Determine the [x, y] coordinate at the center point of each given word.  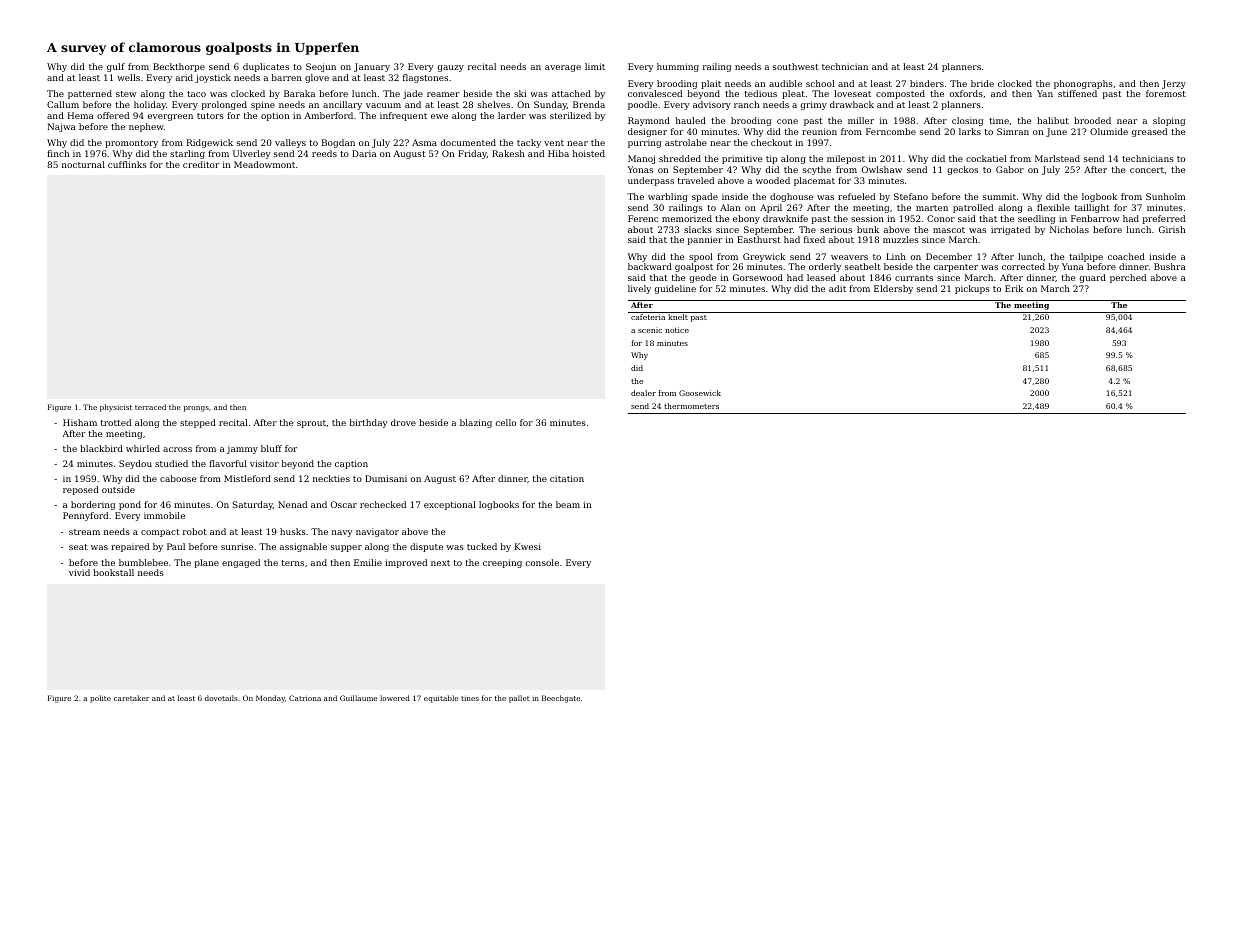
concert [1147, 170]
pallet [519, 699]
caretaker [131, 698]
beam [568, 504]
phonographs [1083, 84]
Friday [472, 154]
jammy [242, 449]
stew [126, 94]
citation [567, 478]
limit [595, 66]
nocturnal [83, 164]
